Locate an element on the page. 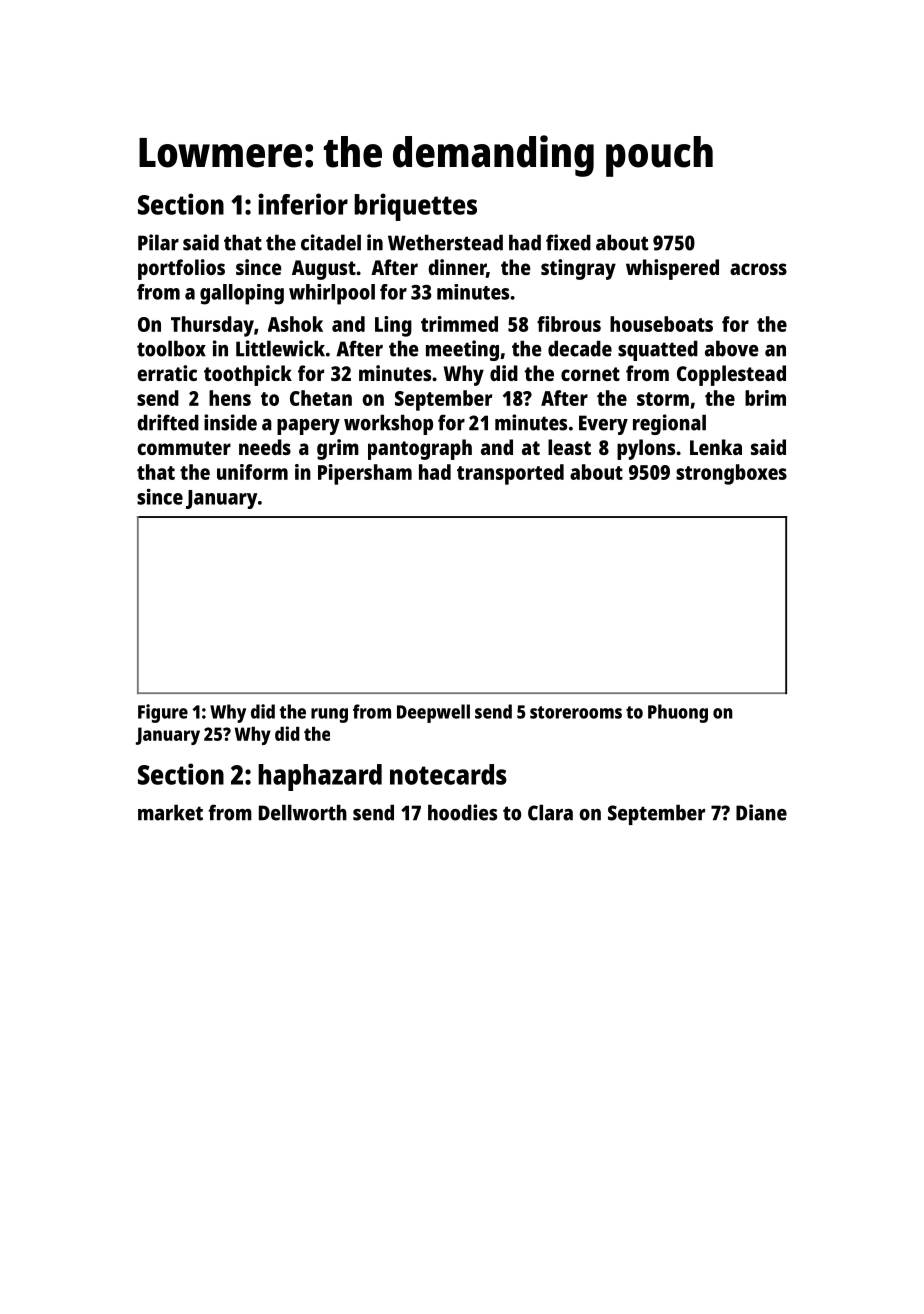 The width and height of the page is (924, 1314). Pilar is located at coordinates (158, 242).
